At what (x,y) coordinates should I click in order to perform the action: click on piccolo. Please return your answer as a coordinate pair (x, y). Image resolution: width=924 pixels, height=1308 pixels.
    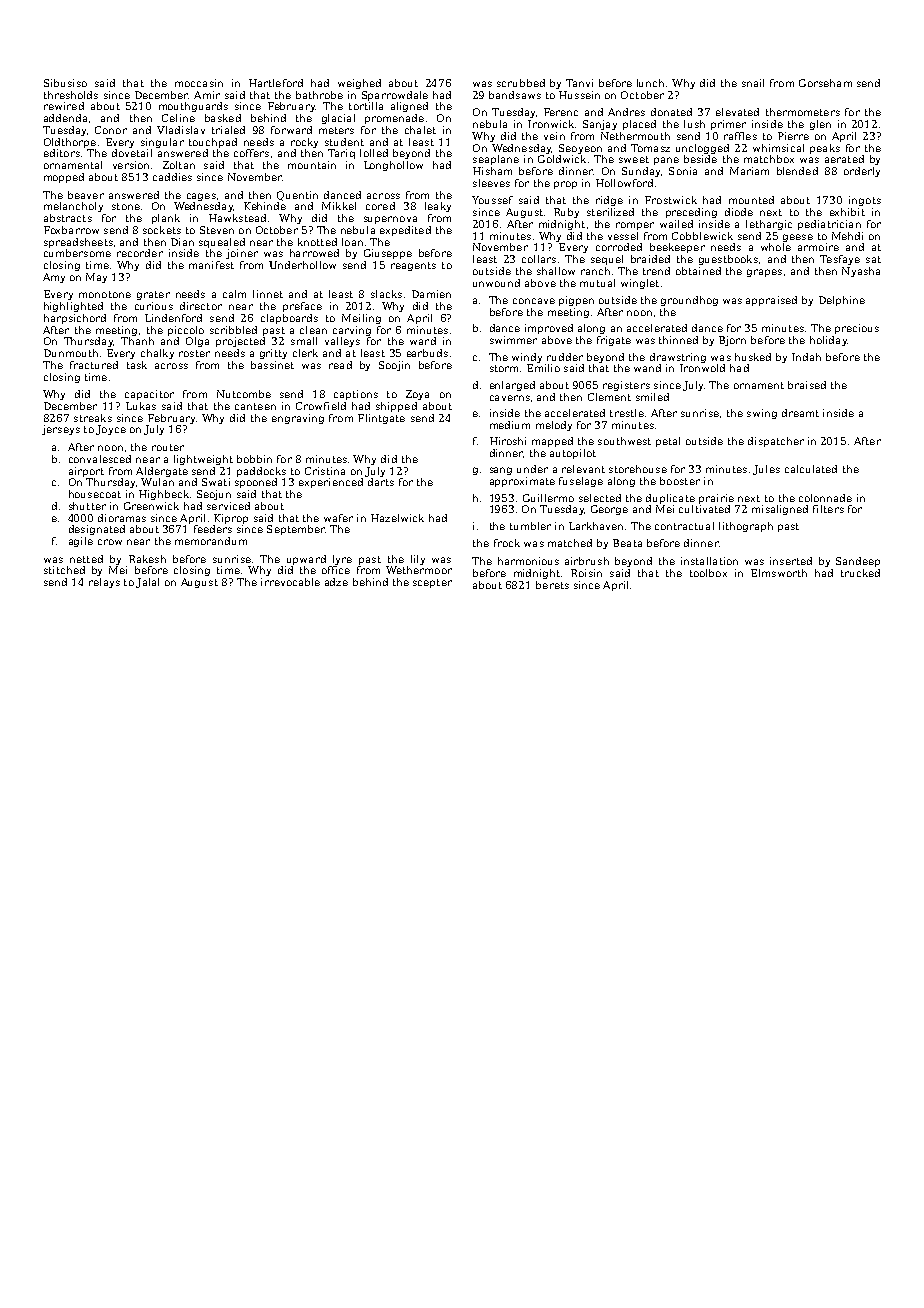
    Looking at the image, I should click on (186, 331).
